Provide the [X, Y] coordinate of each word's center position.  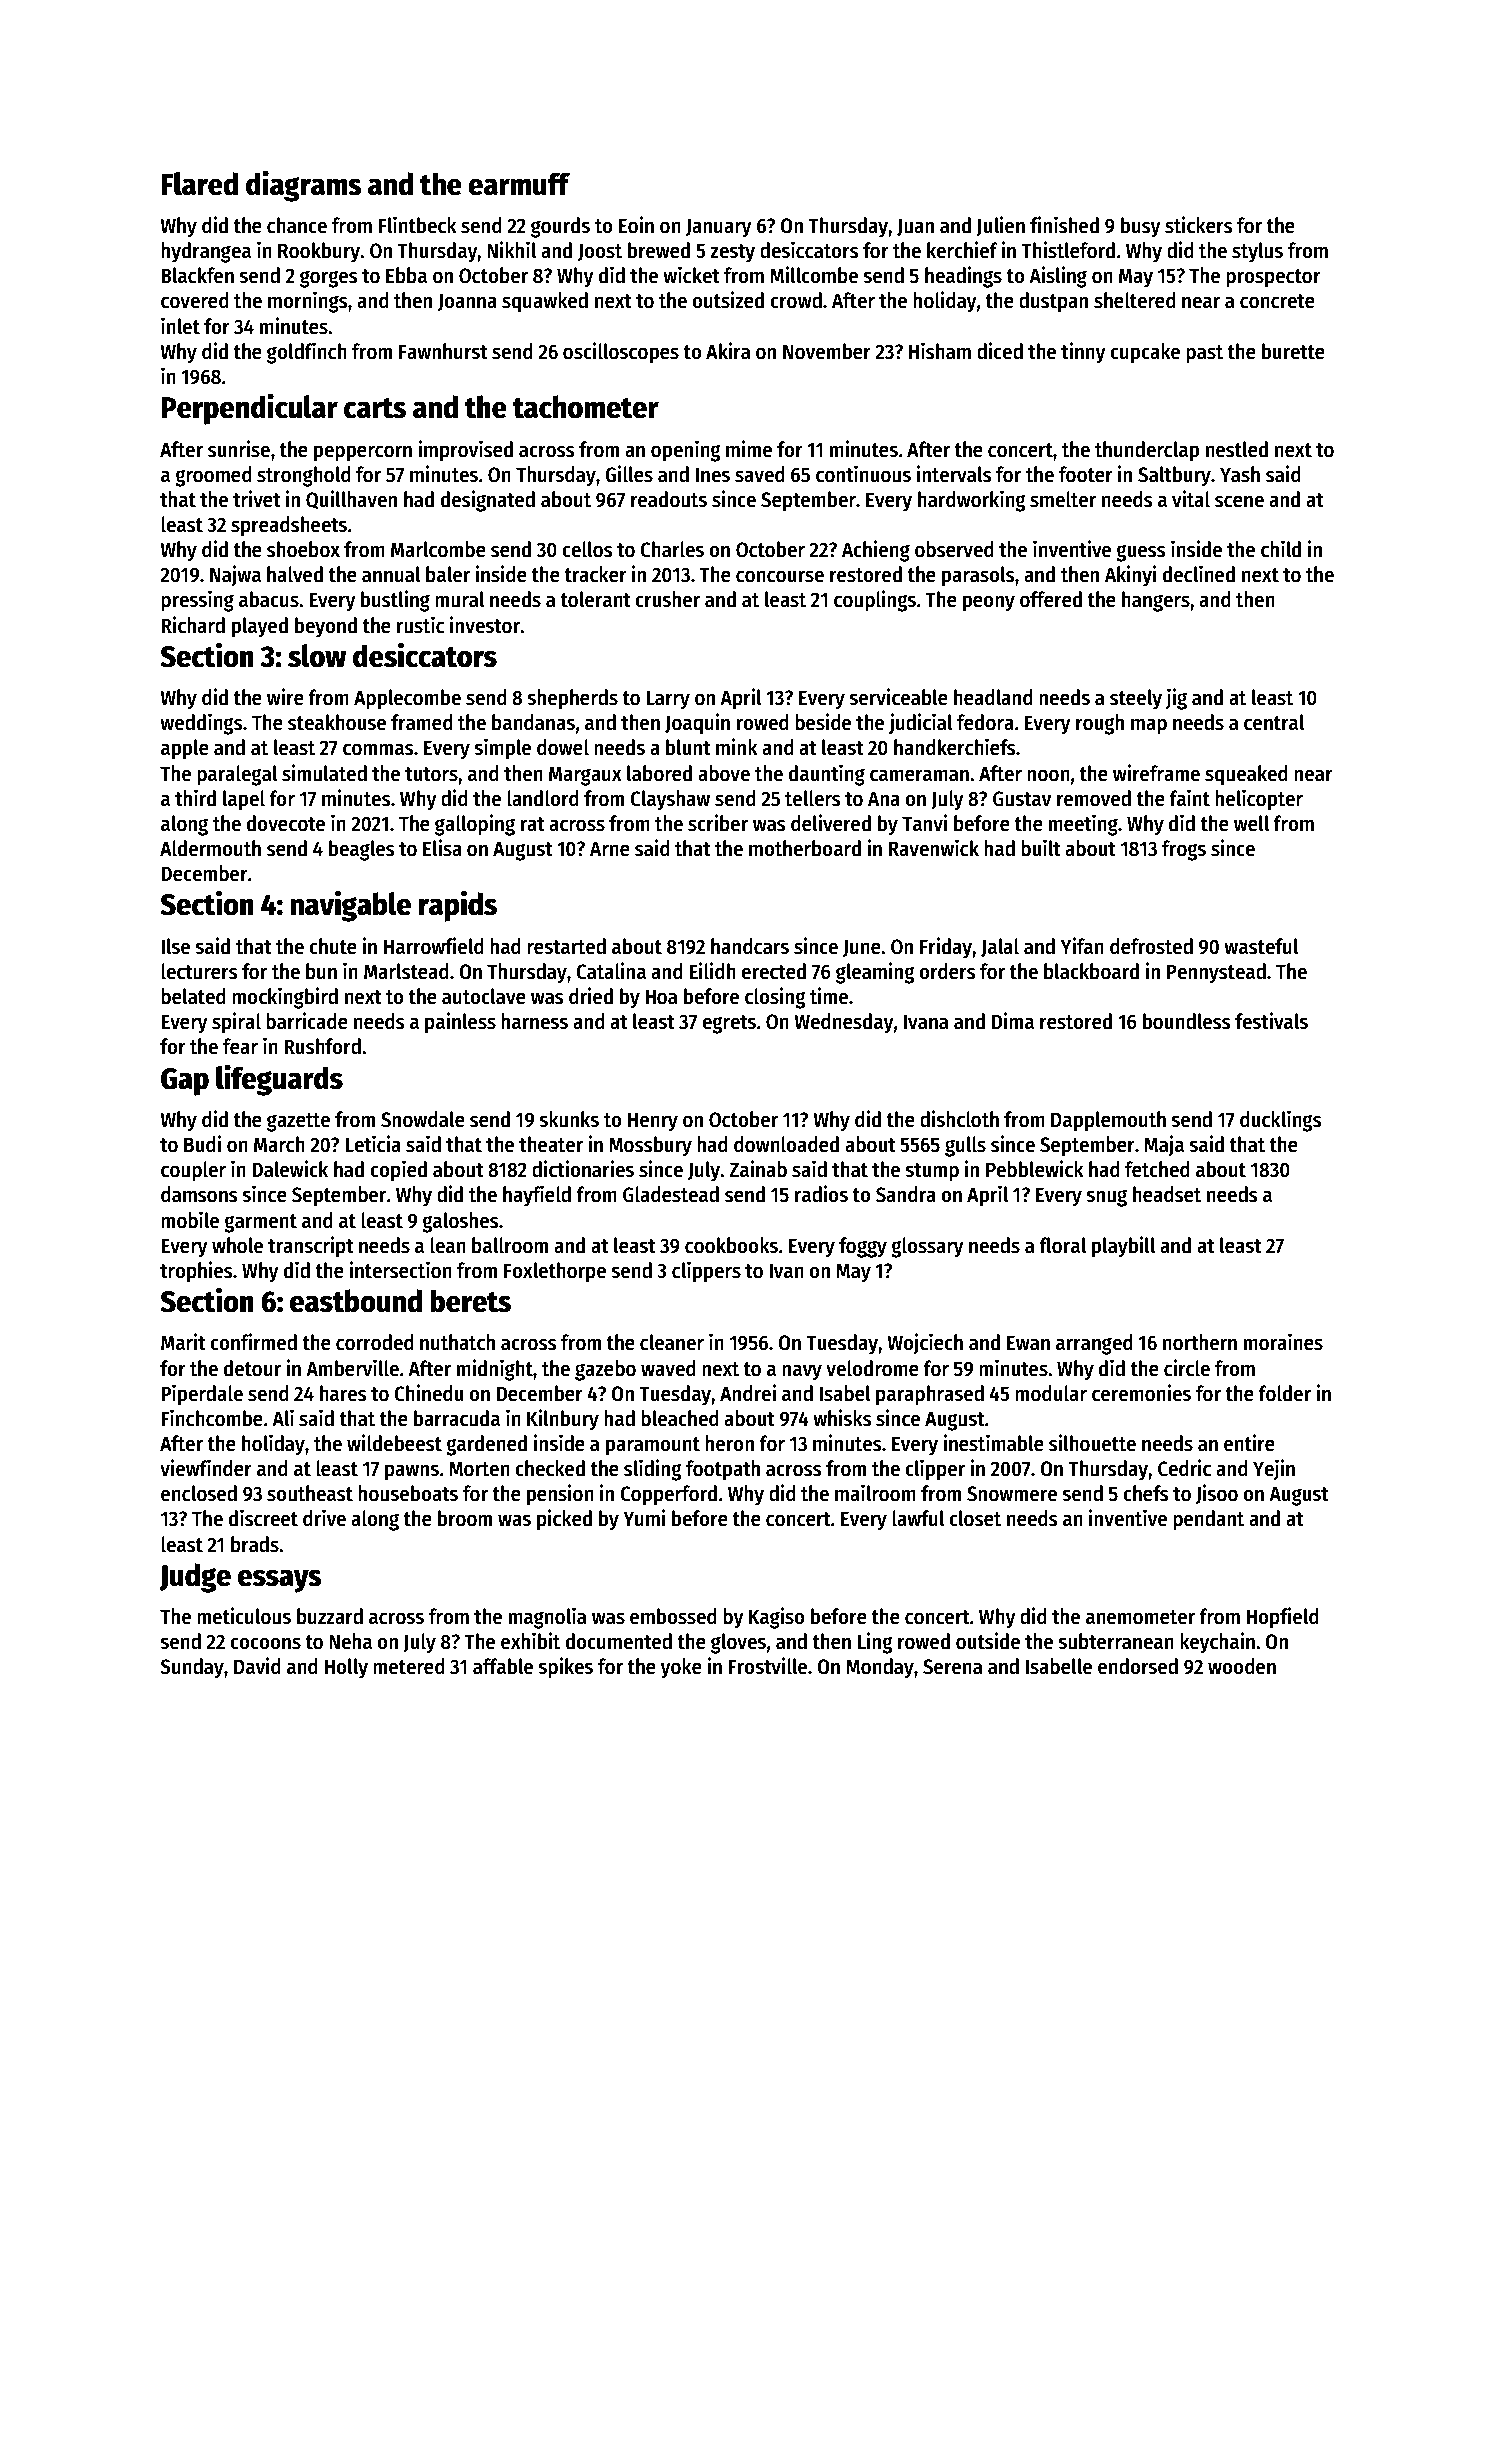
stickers [1198, 225]
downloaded [786, 1144]
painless [460, 1023]
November [827, 351]
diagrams [304, 186]
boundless [1186, 1021]
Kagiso [777, 1618]
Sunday [192, 1668]
